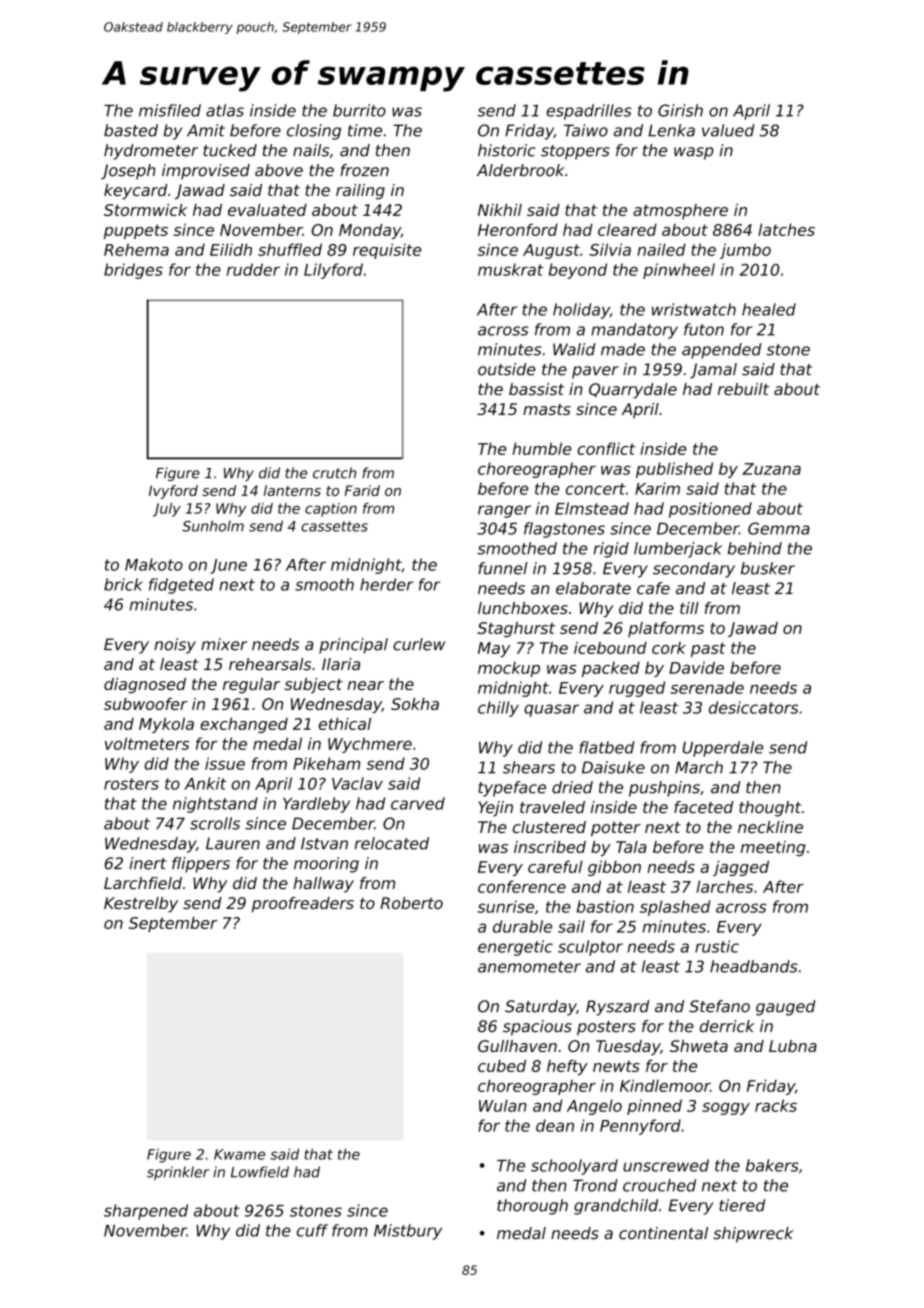 The image size is (924, 1308). What do you see at coordinates (689, 608) in the page?
I see `till` at bounding box center [689, 608].
